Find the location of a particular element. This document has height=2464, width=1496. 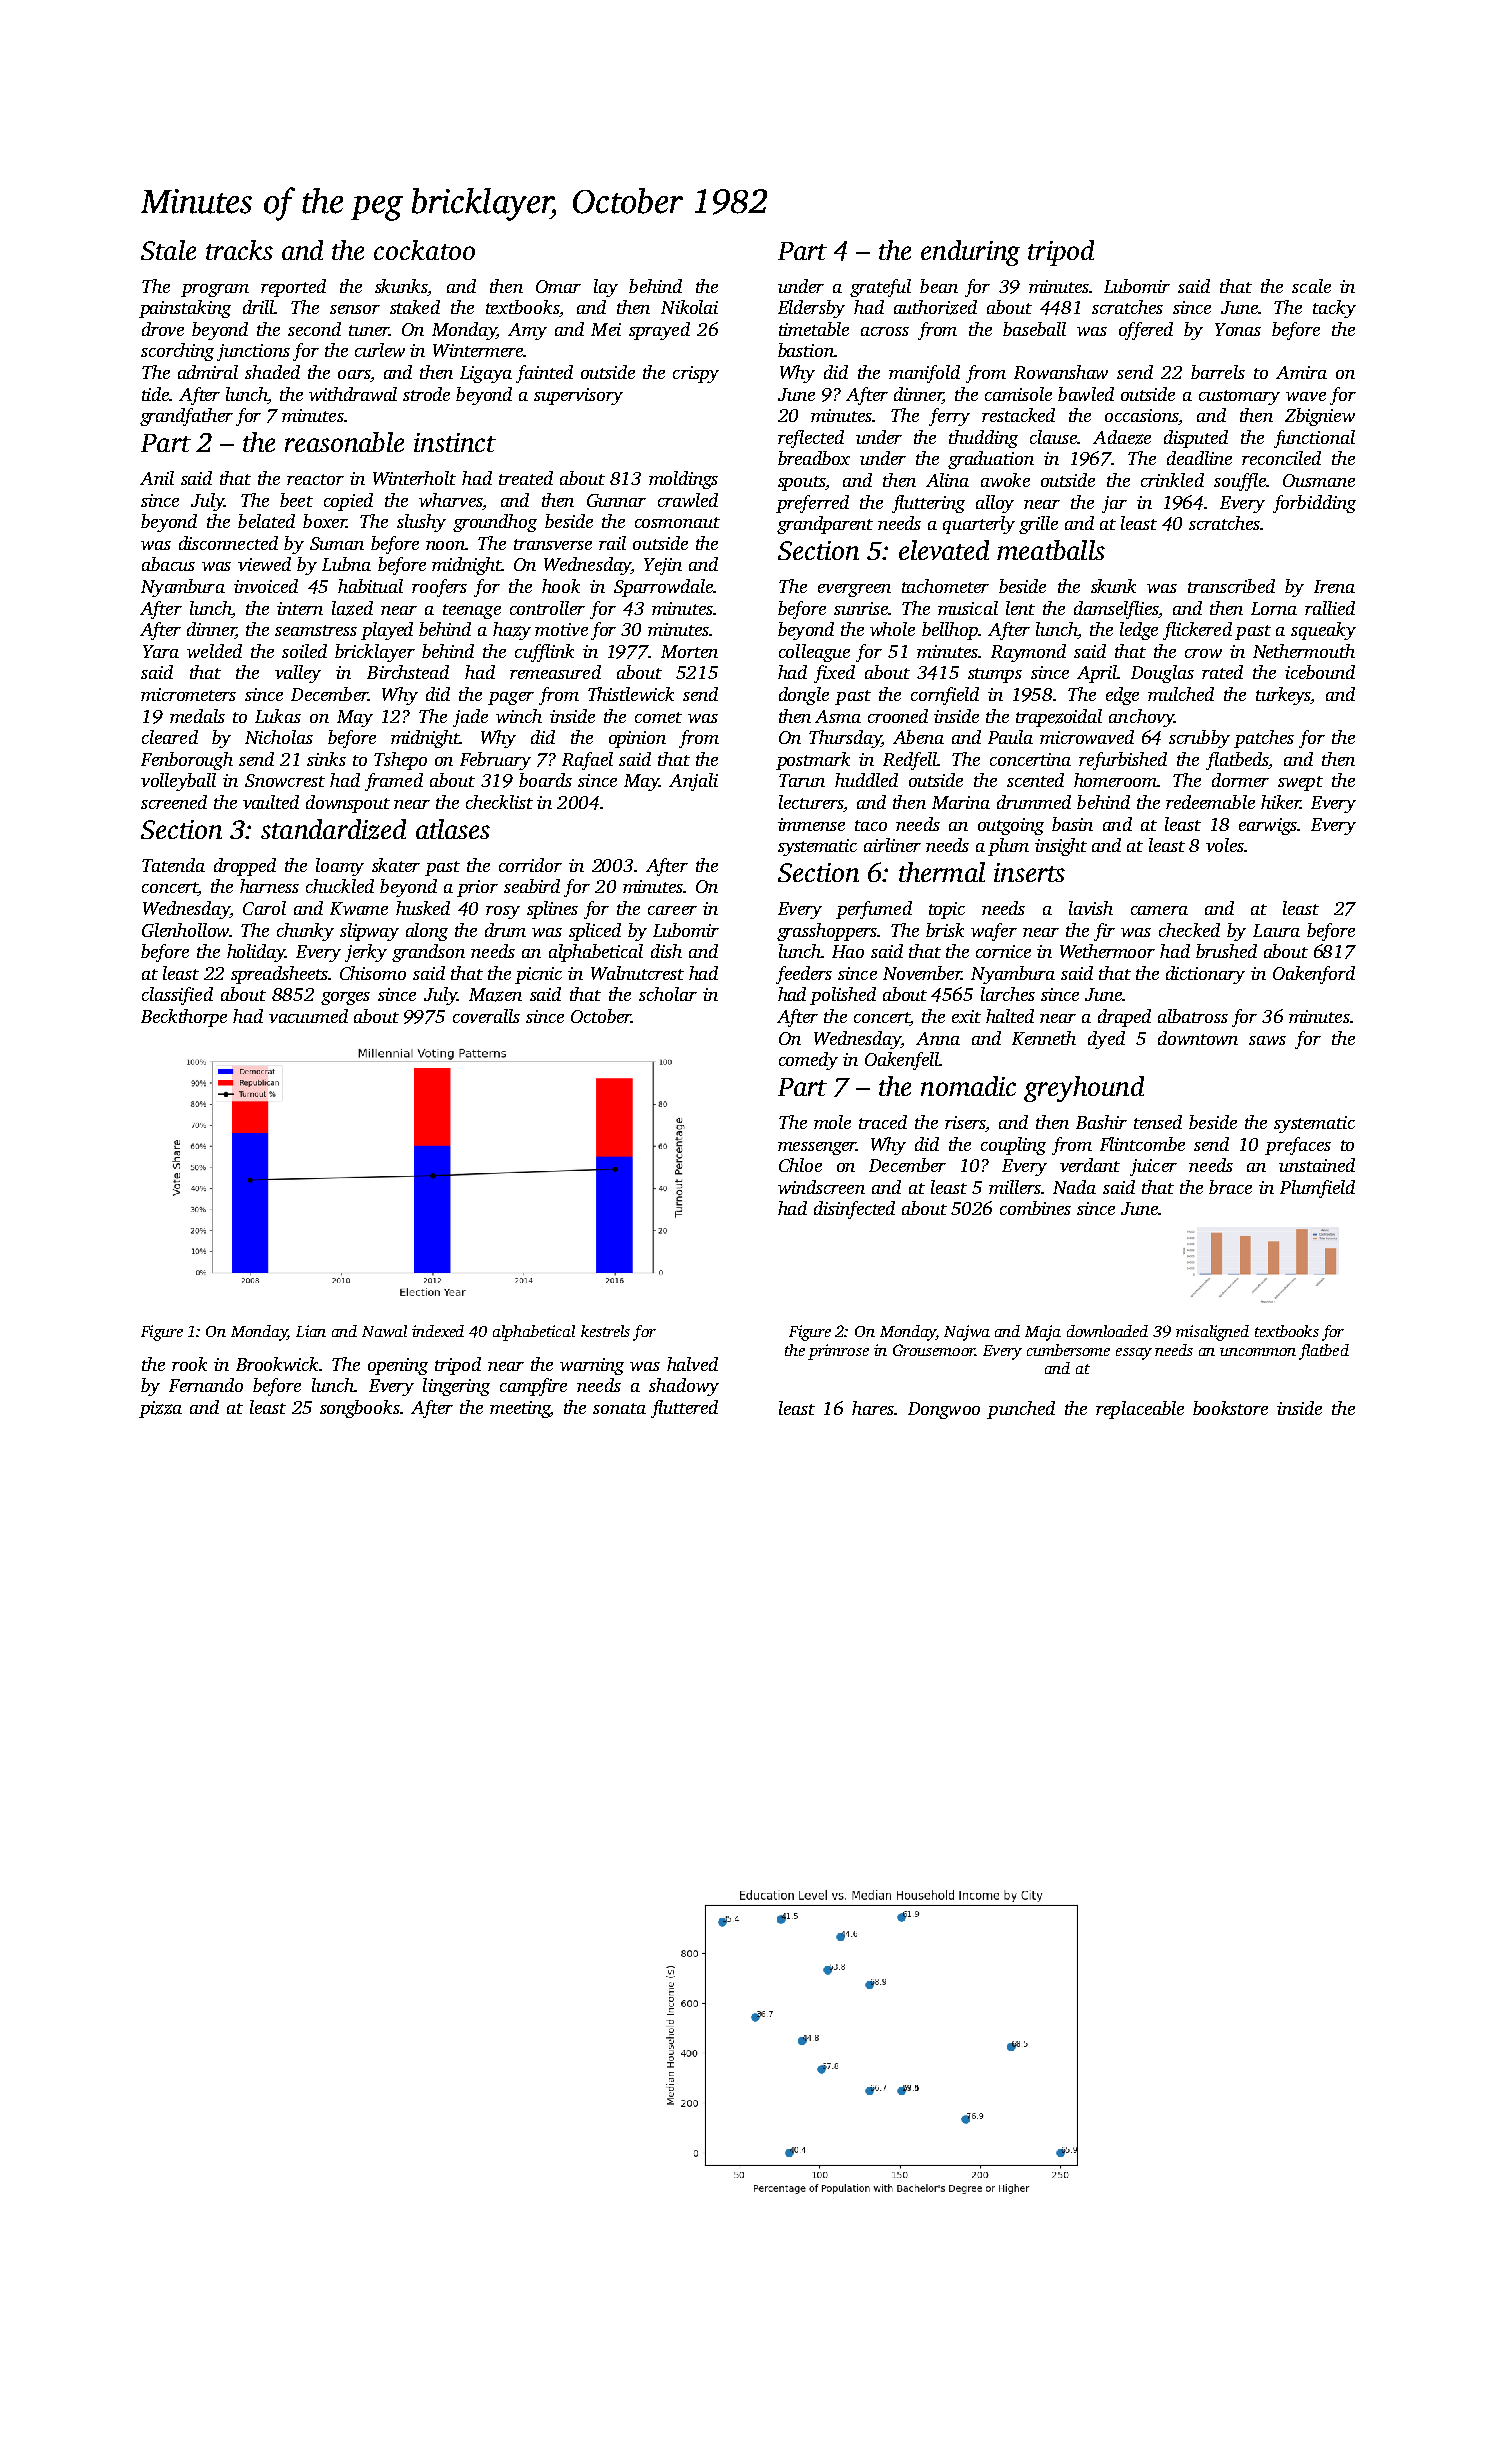

campfire is located at coordinates (533, 1387).
